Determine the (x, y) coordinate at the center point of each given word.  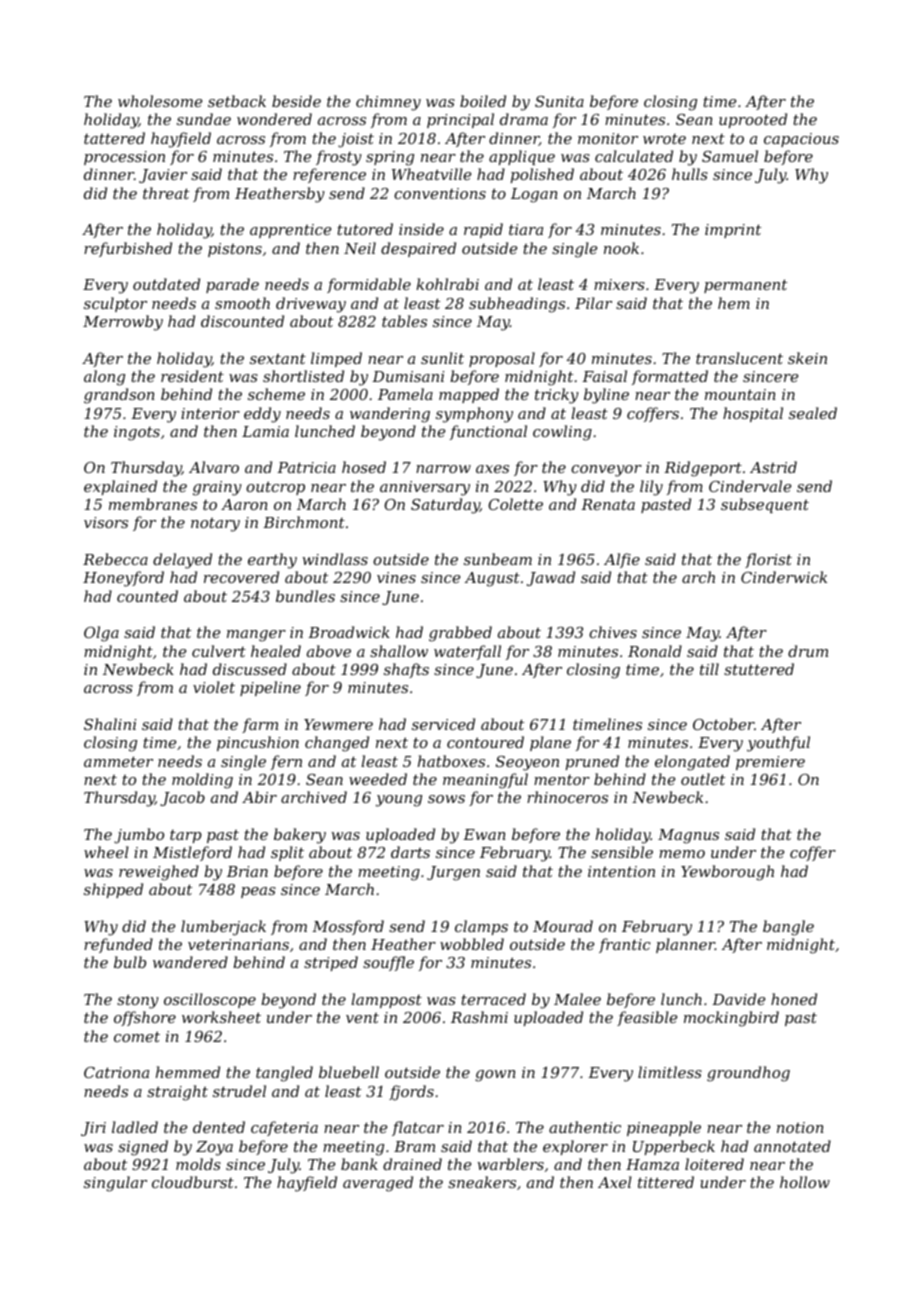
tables (404, 321)
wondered (274, 119)
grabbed (460, 634)
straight (177, 1093)
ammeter (118, 761)
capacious (801, 140)
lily (651, 488)
